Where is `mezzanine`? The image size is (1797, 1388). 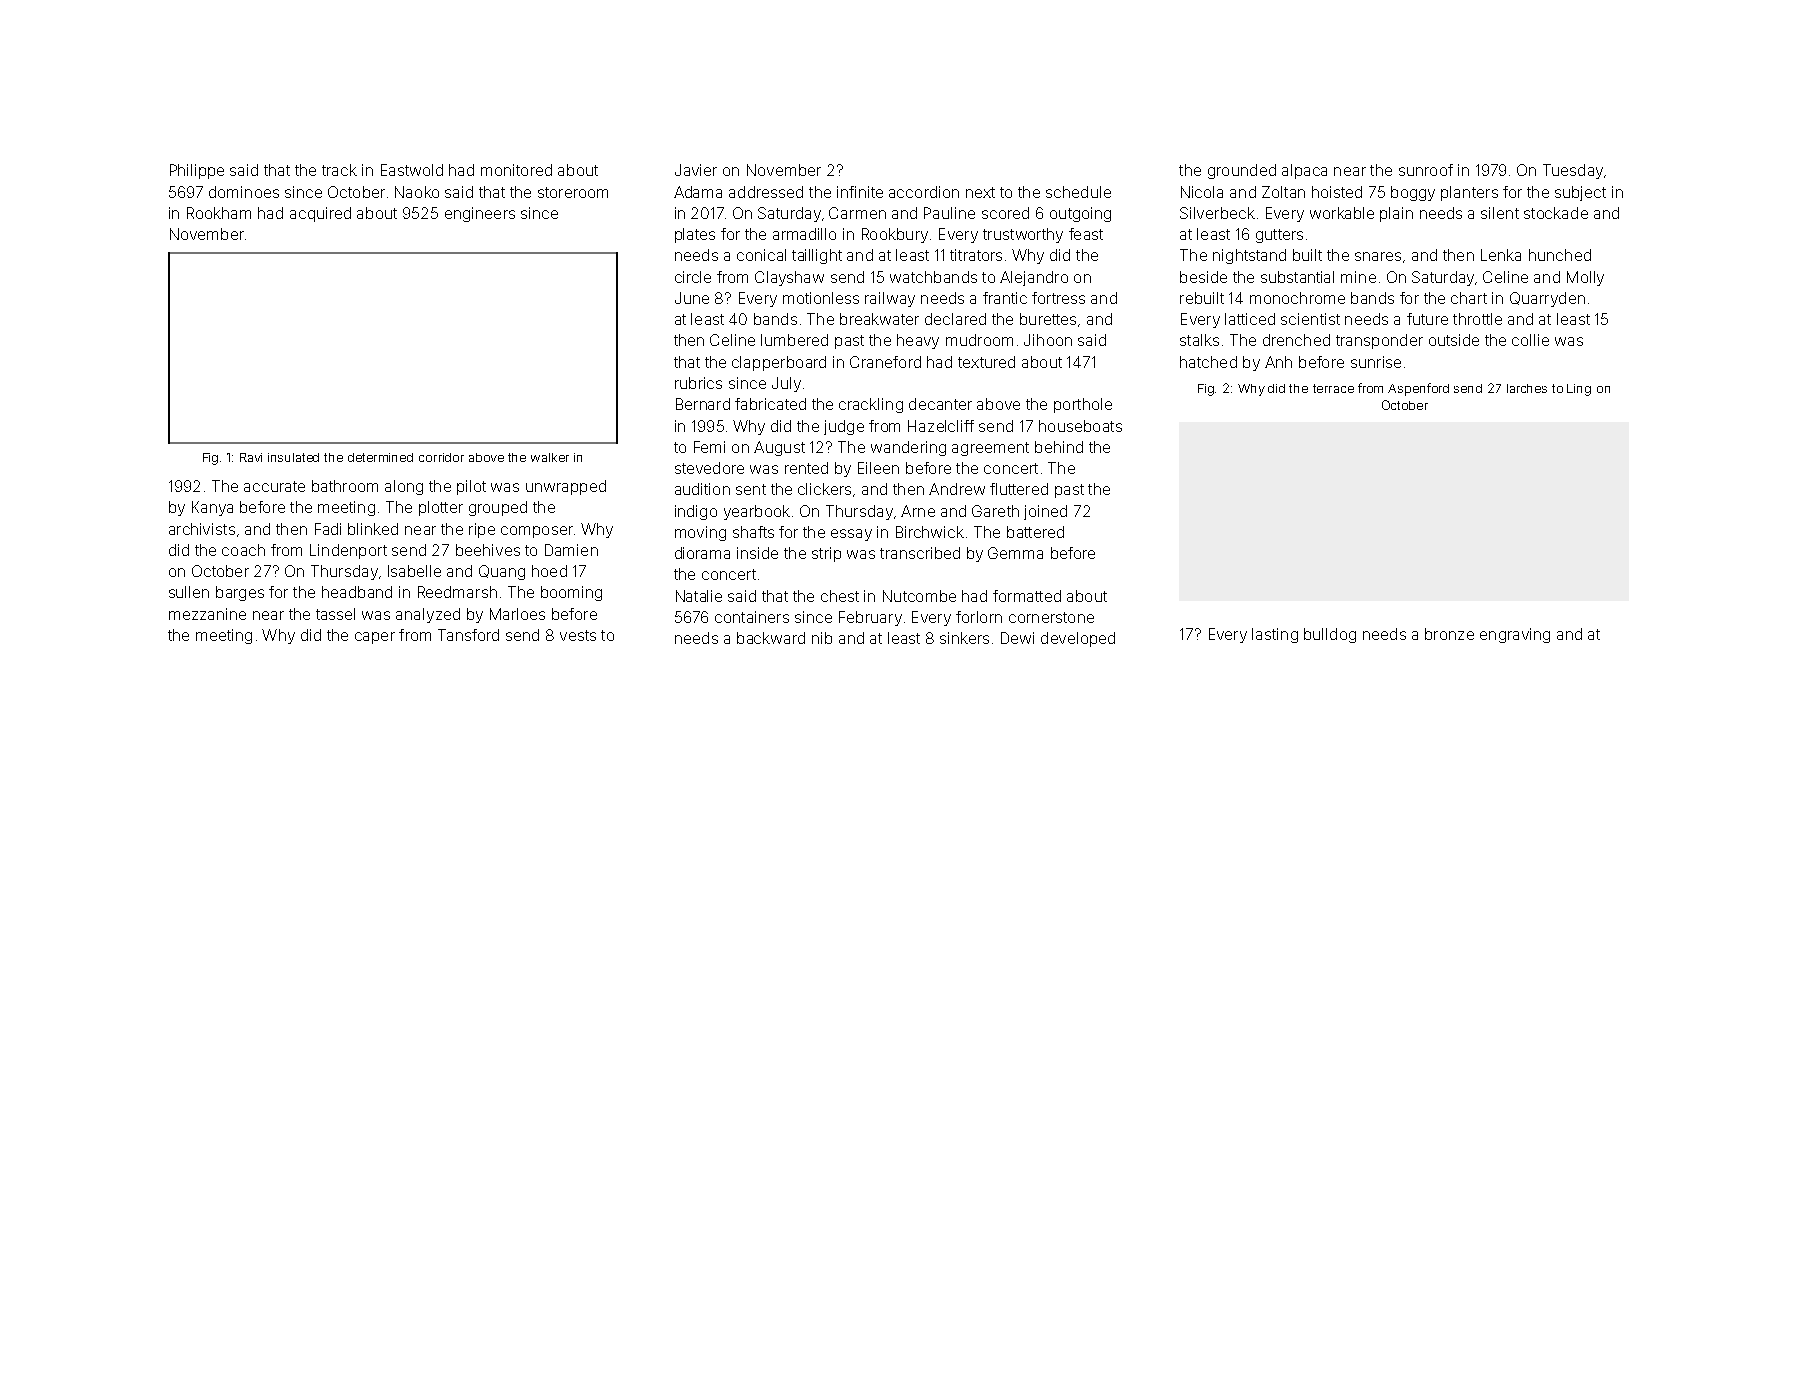 mezzanine is located at coordinates (207, 614).
